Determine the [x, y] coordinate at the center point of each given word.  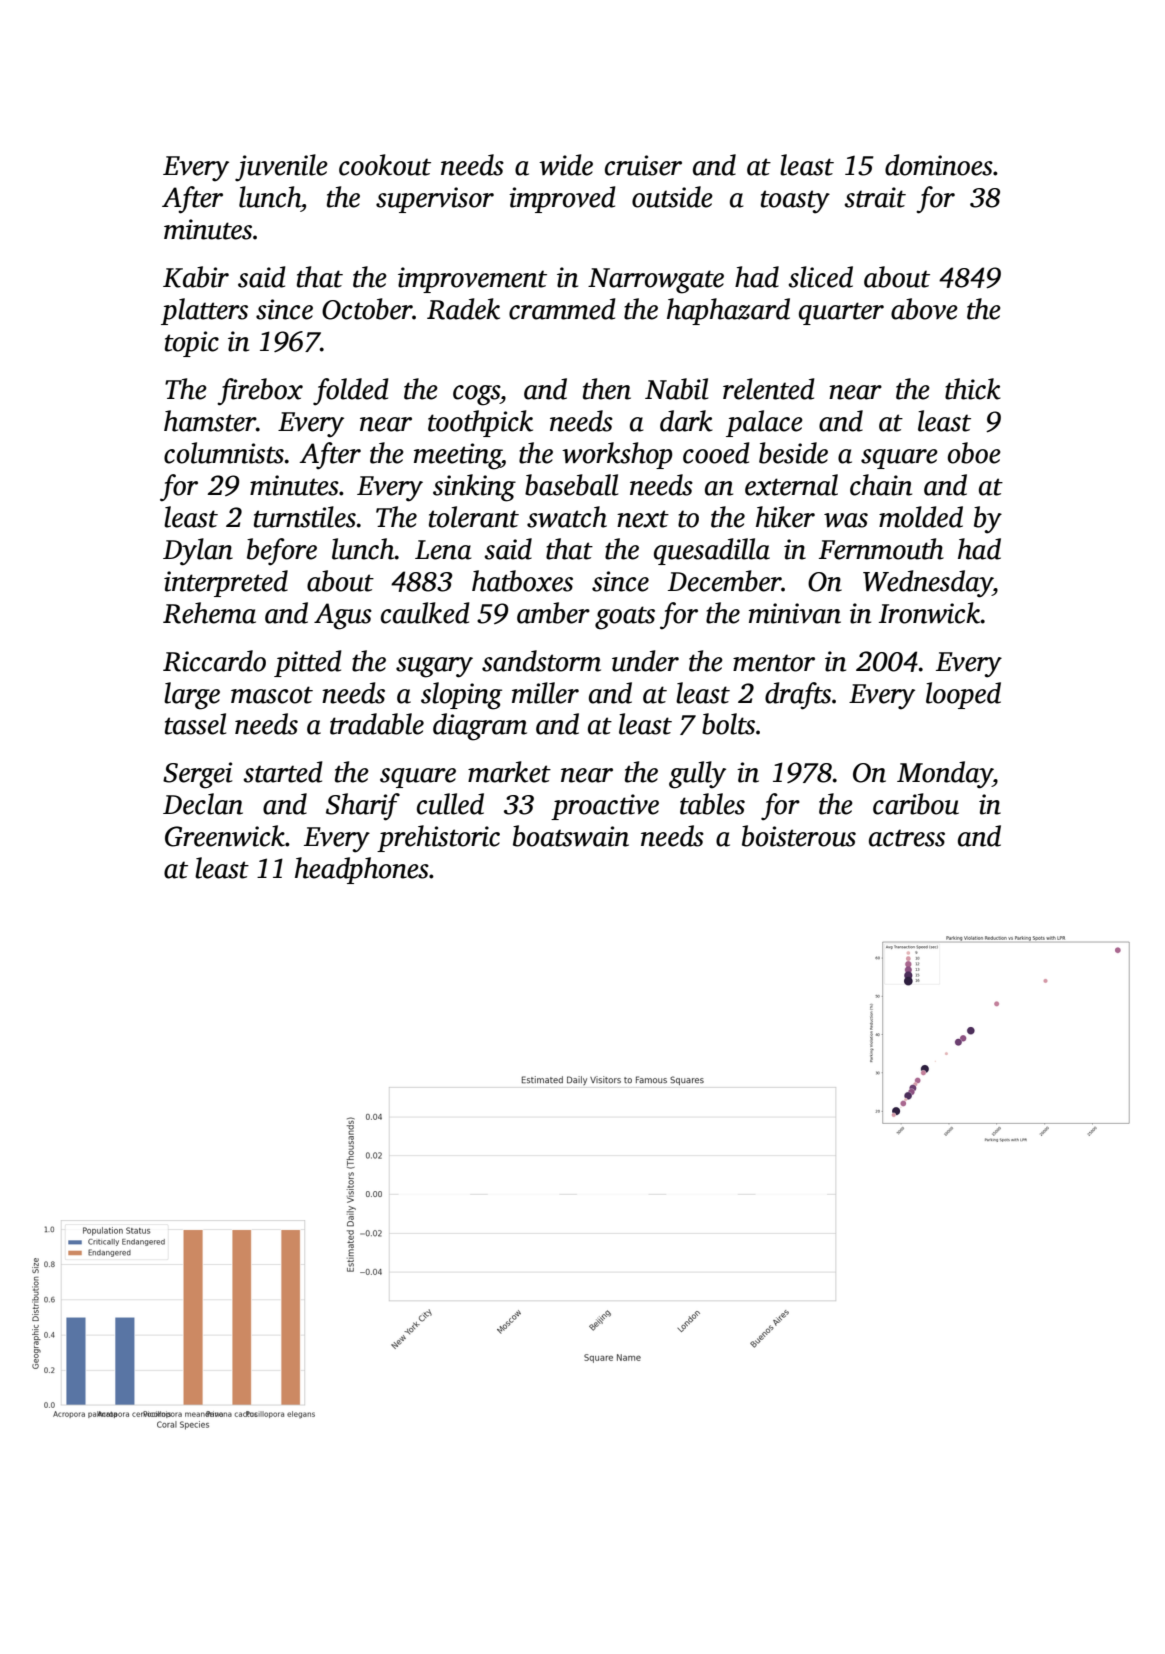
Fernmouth [881, 549]
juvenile [281, 168]
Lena [443, 550]
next [643, 519]
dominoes [939, 165]
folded [351, 392]
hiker [785, 517]
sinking [474, 488]
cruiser [643, 165]
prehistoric [438, 838]
